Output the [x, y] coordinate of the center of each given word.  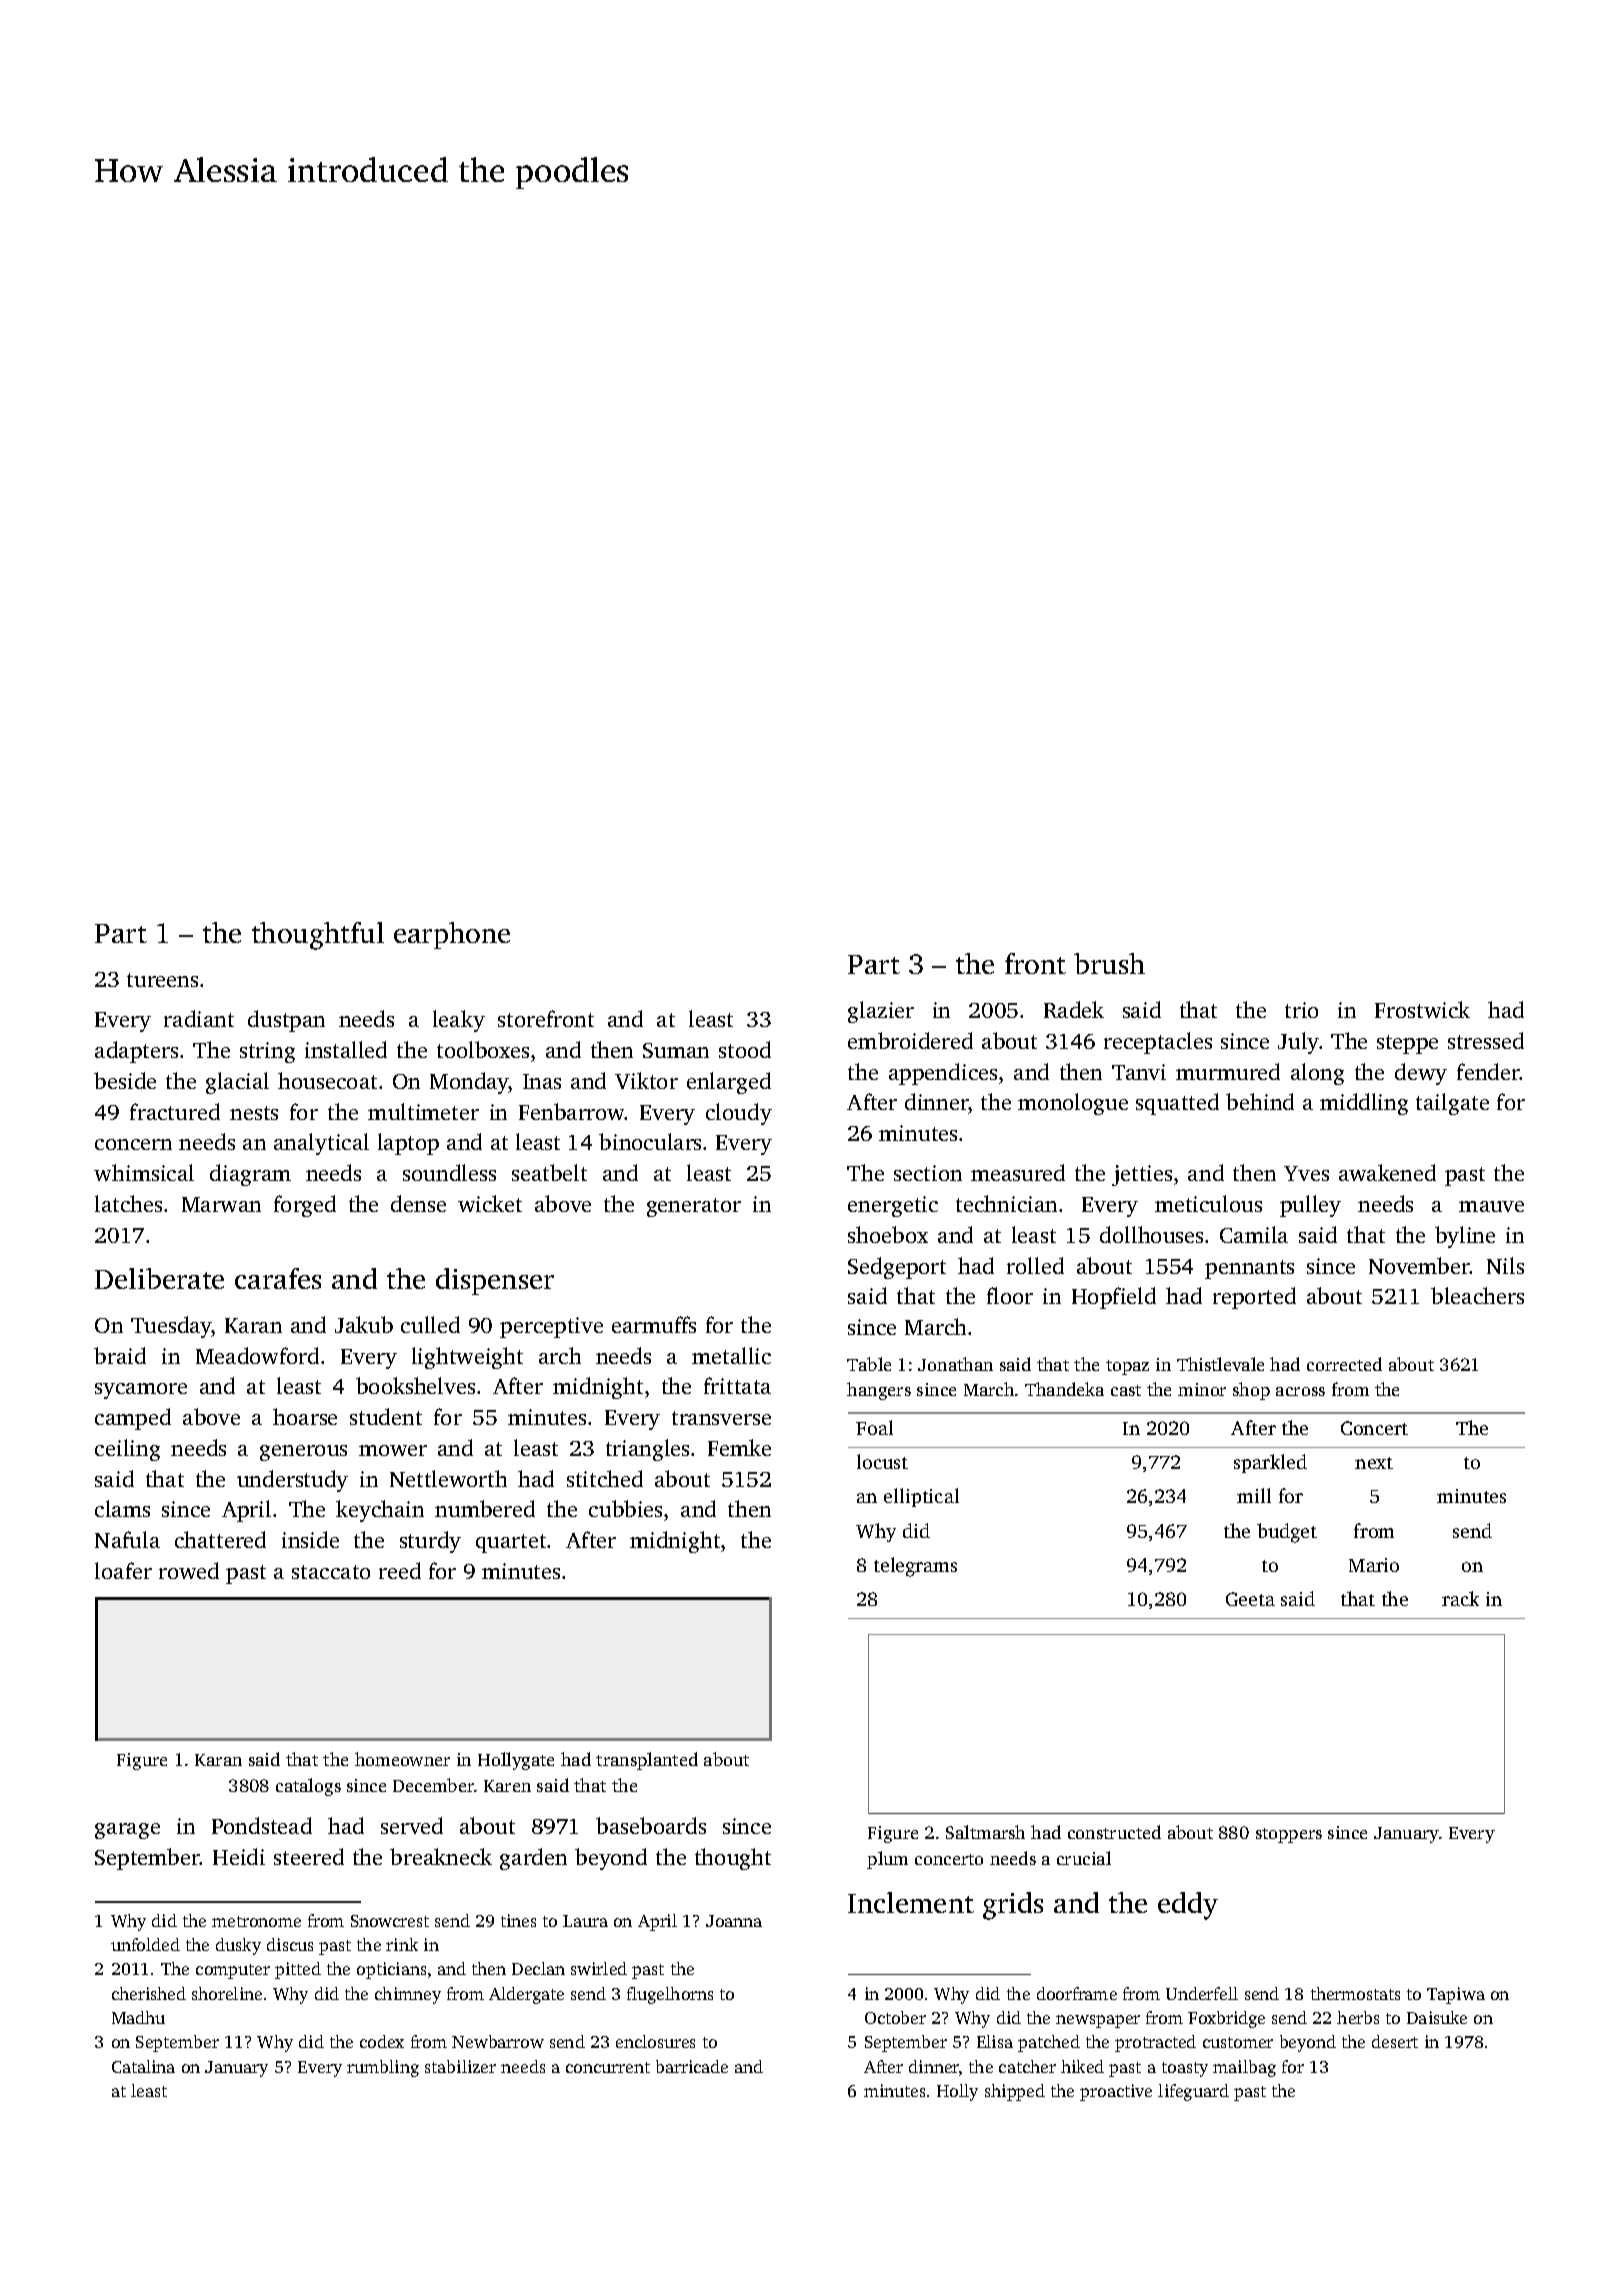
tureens [162, 980]
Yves [1306, 1173]
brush [1109, 963]
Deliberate [159, 1278]
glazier [881, 1012]
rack [1460, 1598]
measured [1018, 1172]
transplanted [647, 1761]
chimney [408, 1995]
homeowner [402, 1759]
